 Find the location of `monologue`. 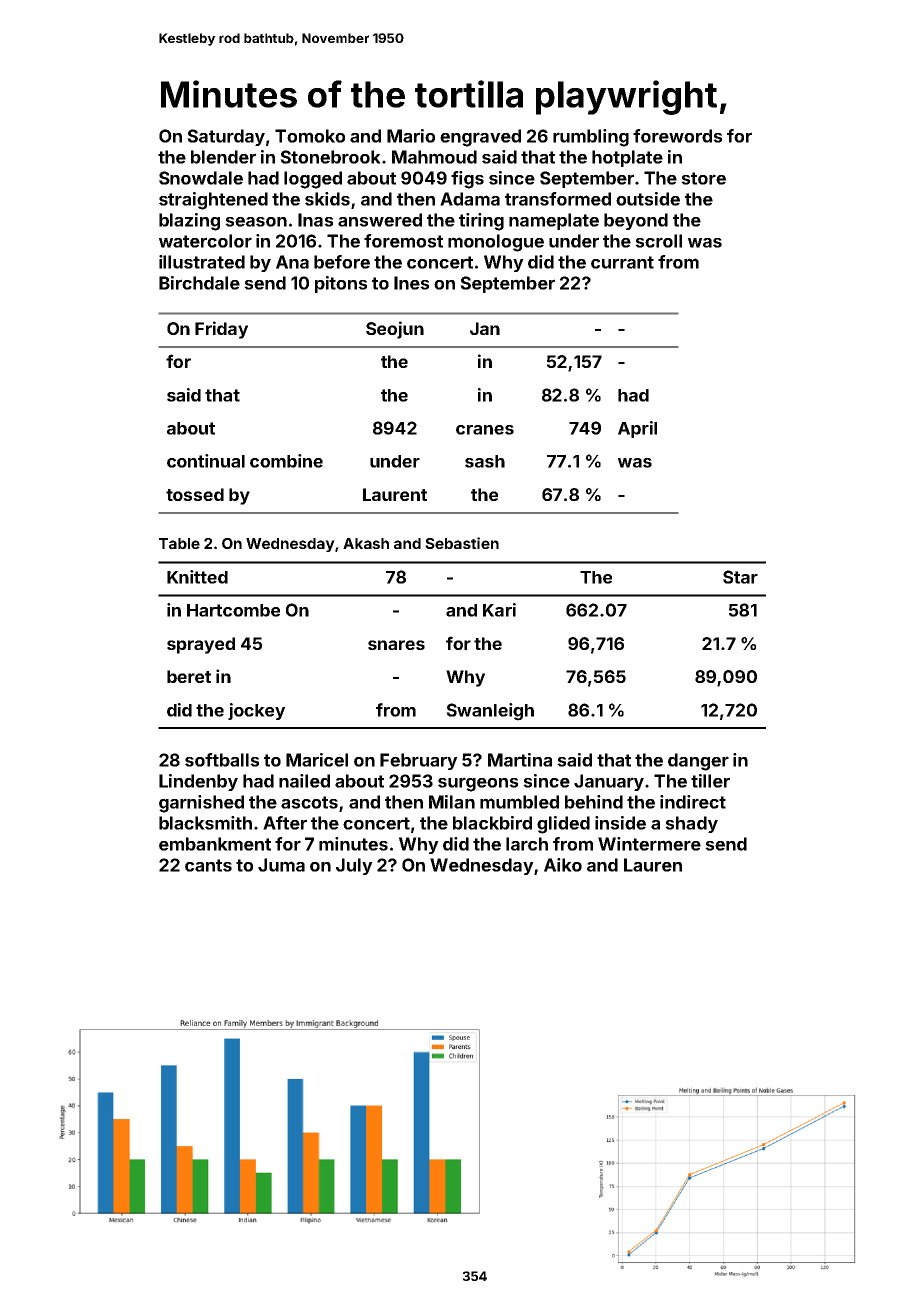

monologue is located at coordinates (496, 243).
